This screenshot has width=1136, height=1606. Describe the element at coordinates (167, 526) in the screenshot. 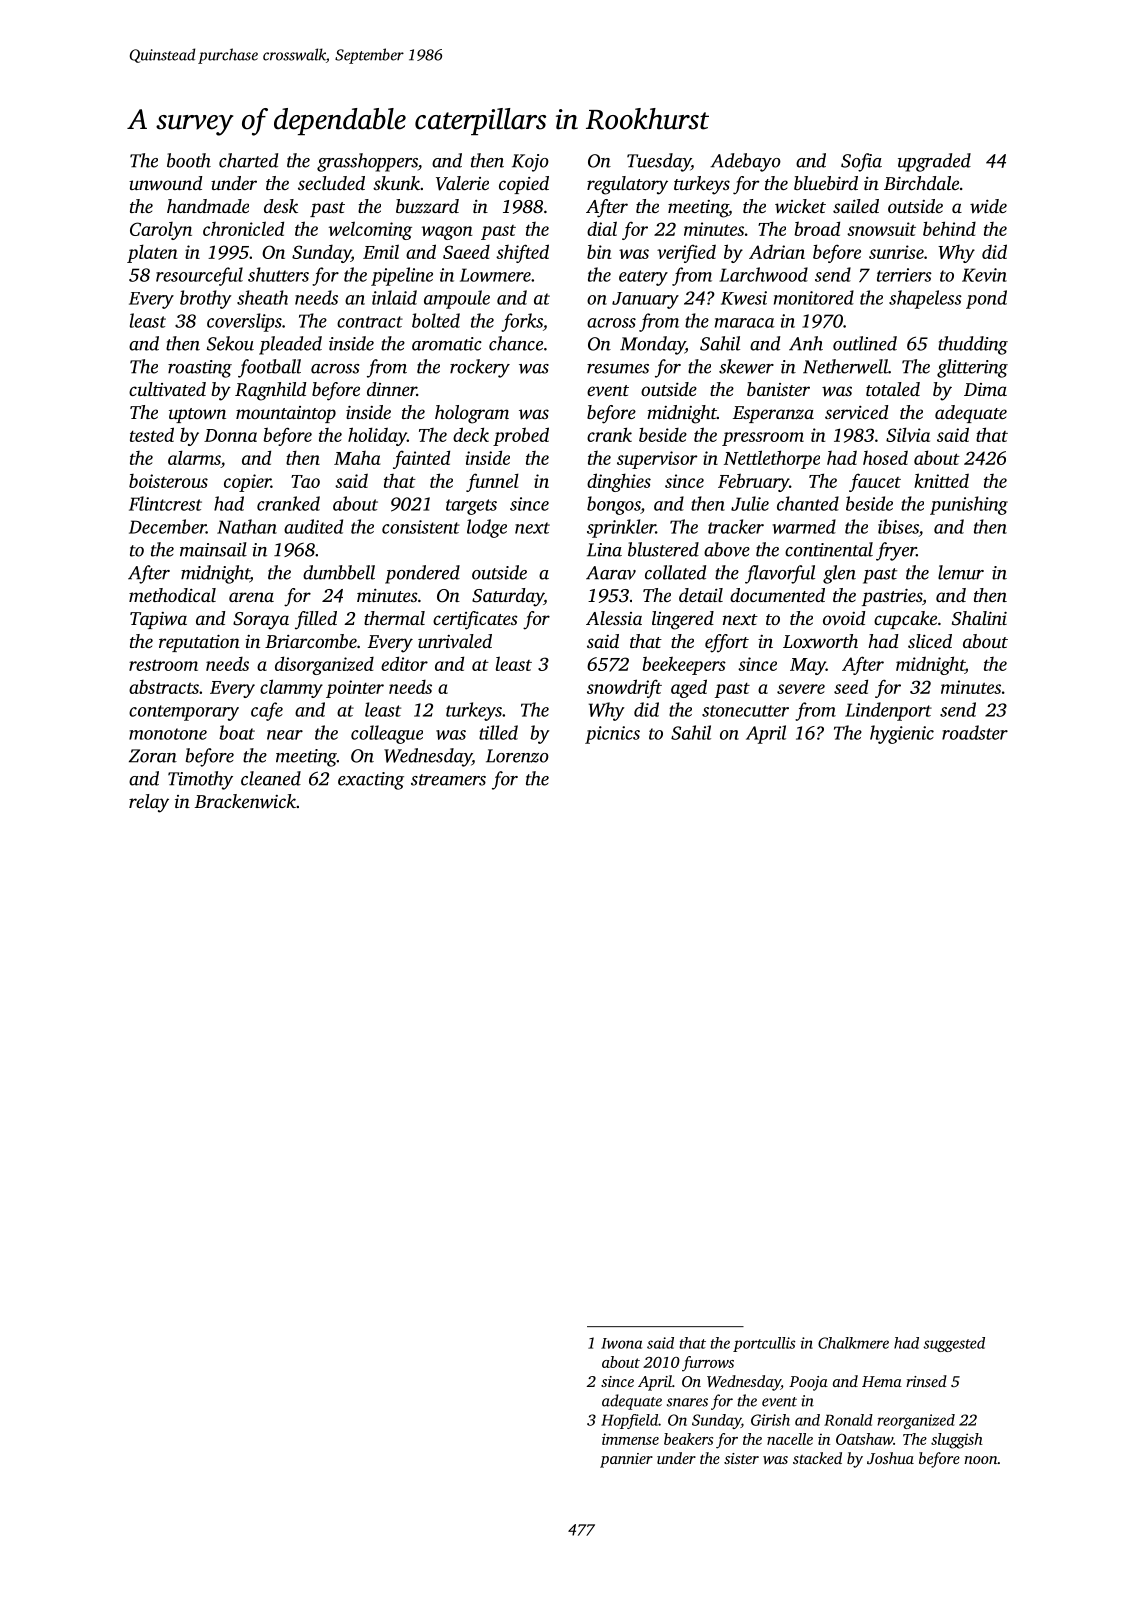

I see `December` at that location.
